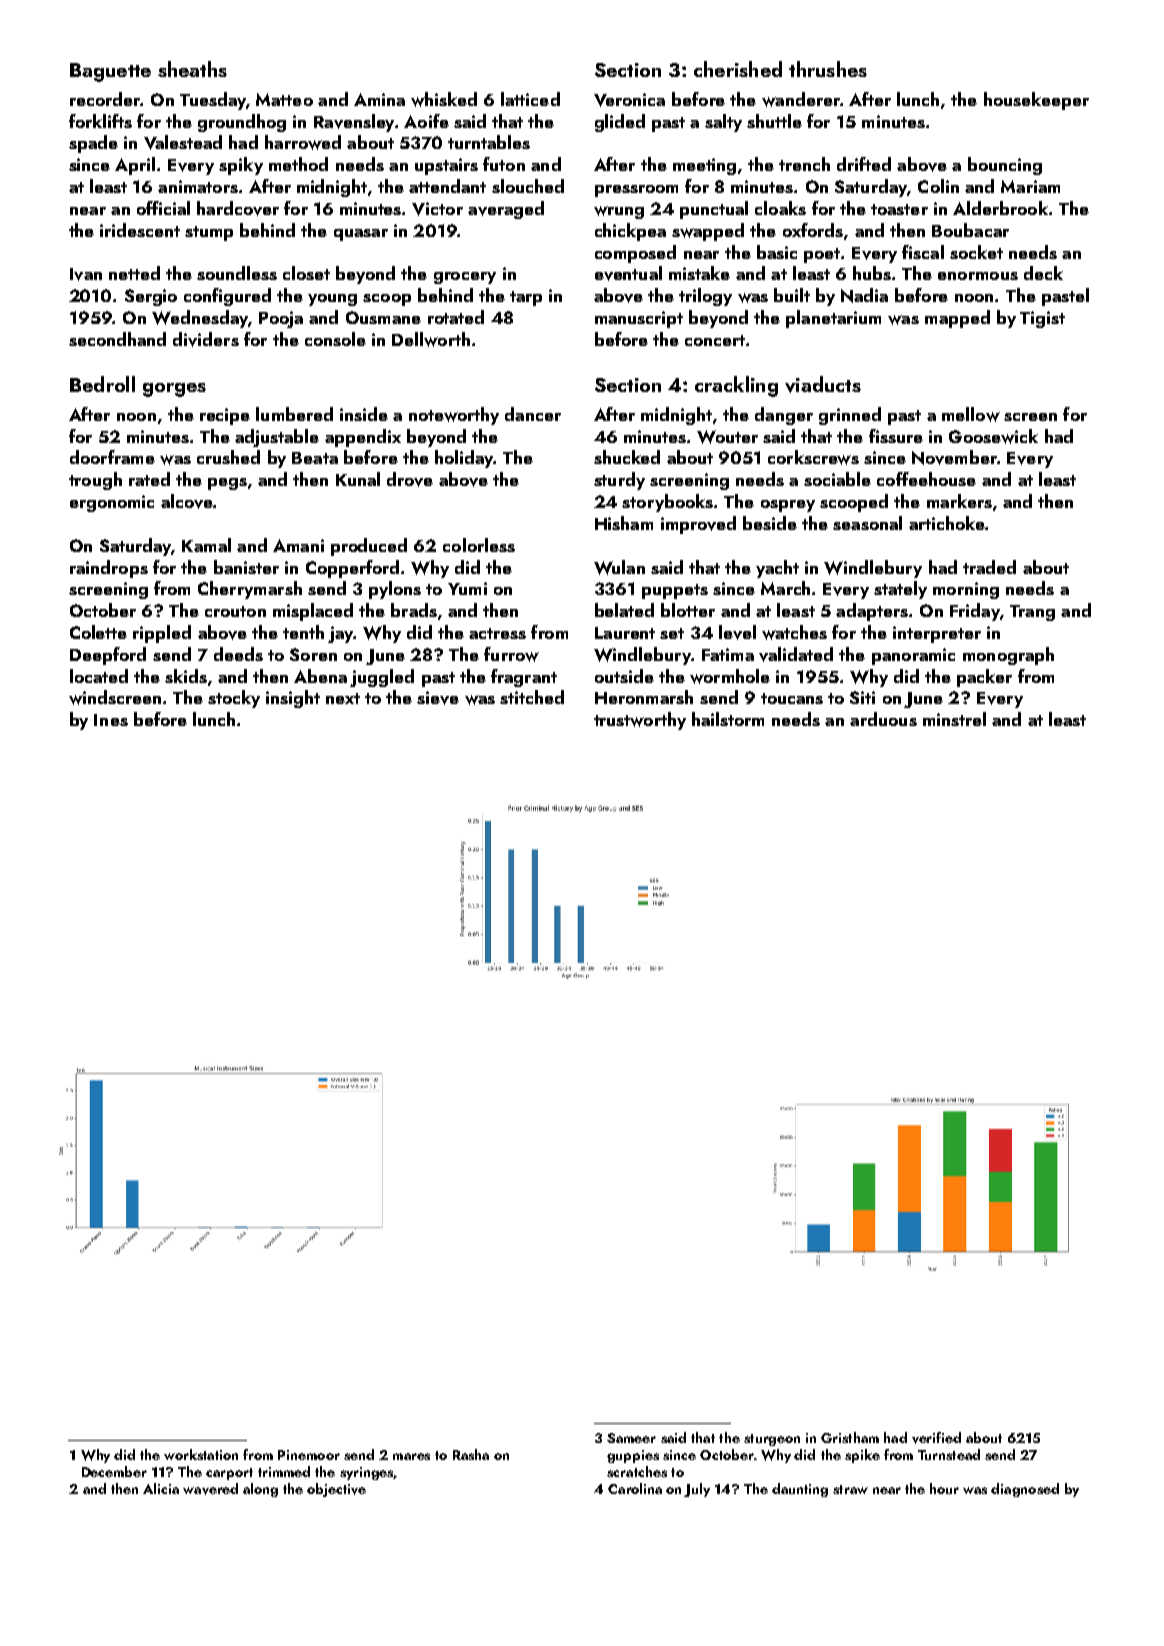 This image has width=1164, height=1646. What do you see at coordinates (631, 1438) in the image?
I see `Sameer` at bounding box center [631, 1438].
